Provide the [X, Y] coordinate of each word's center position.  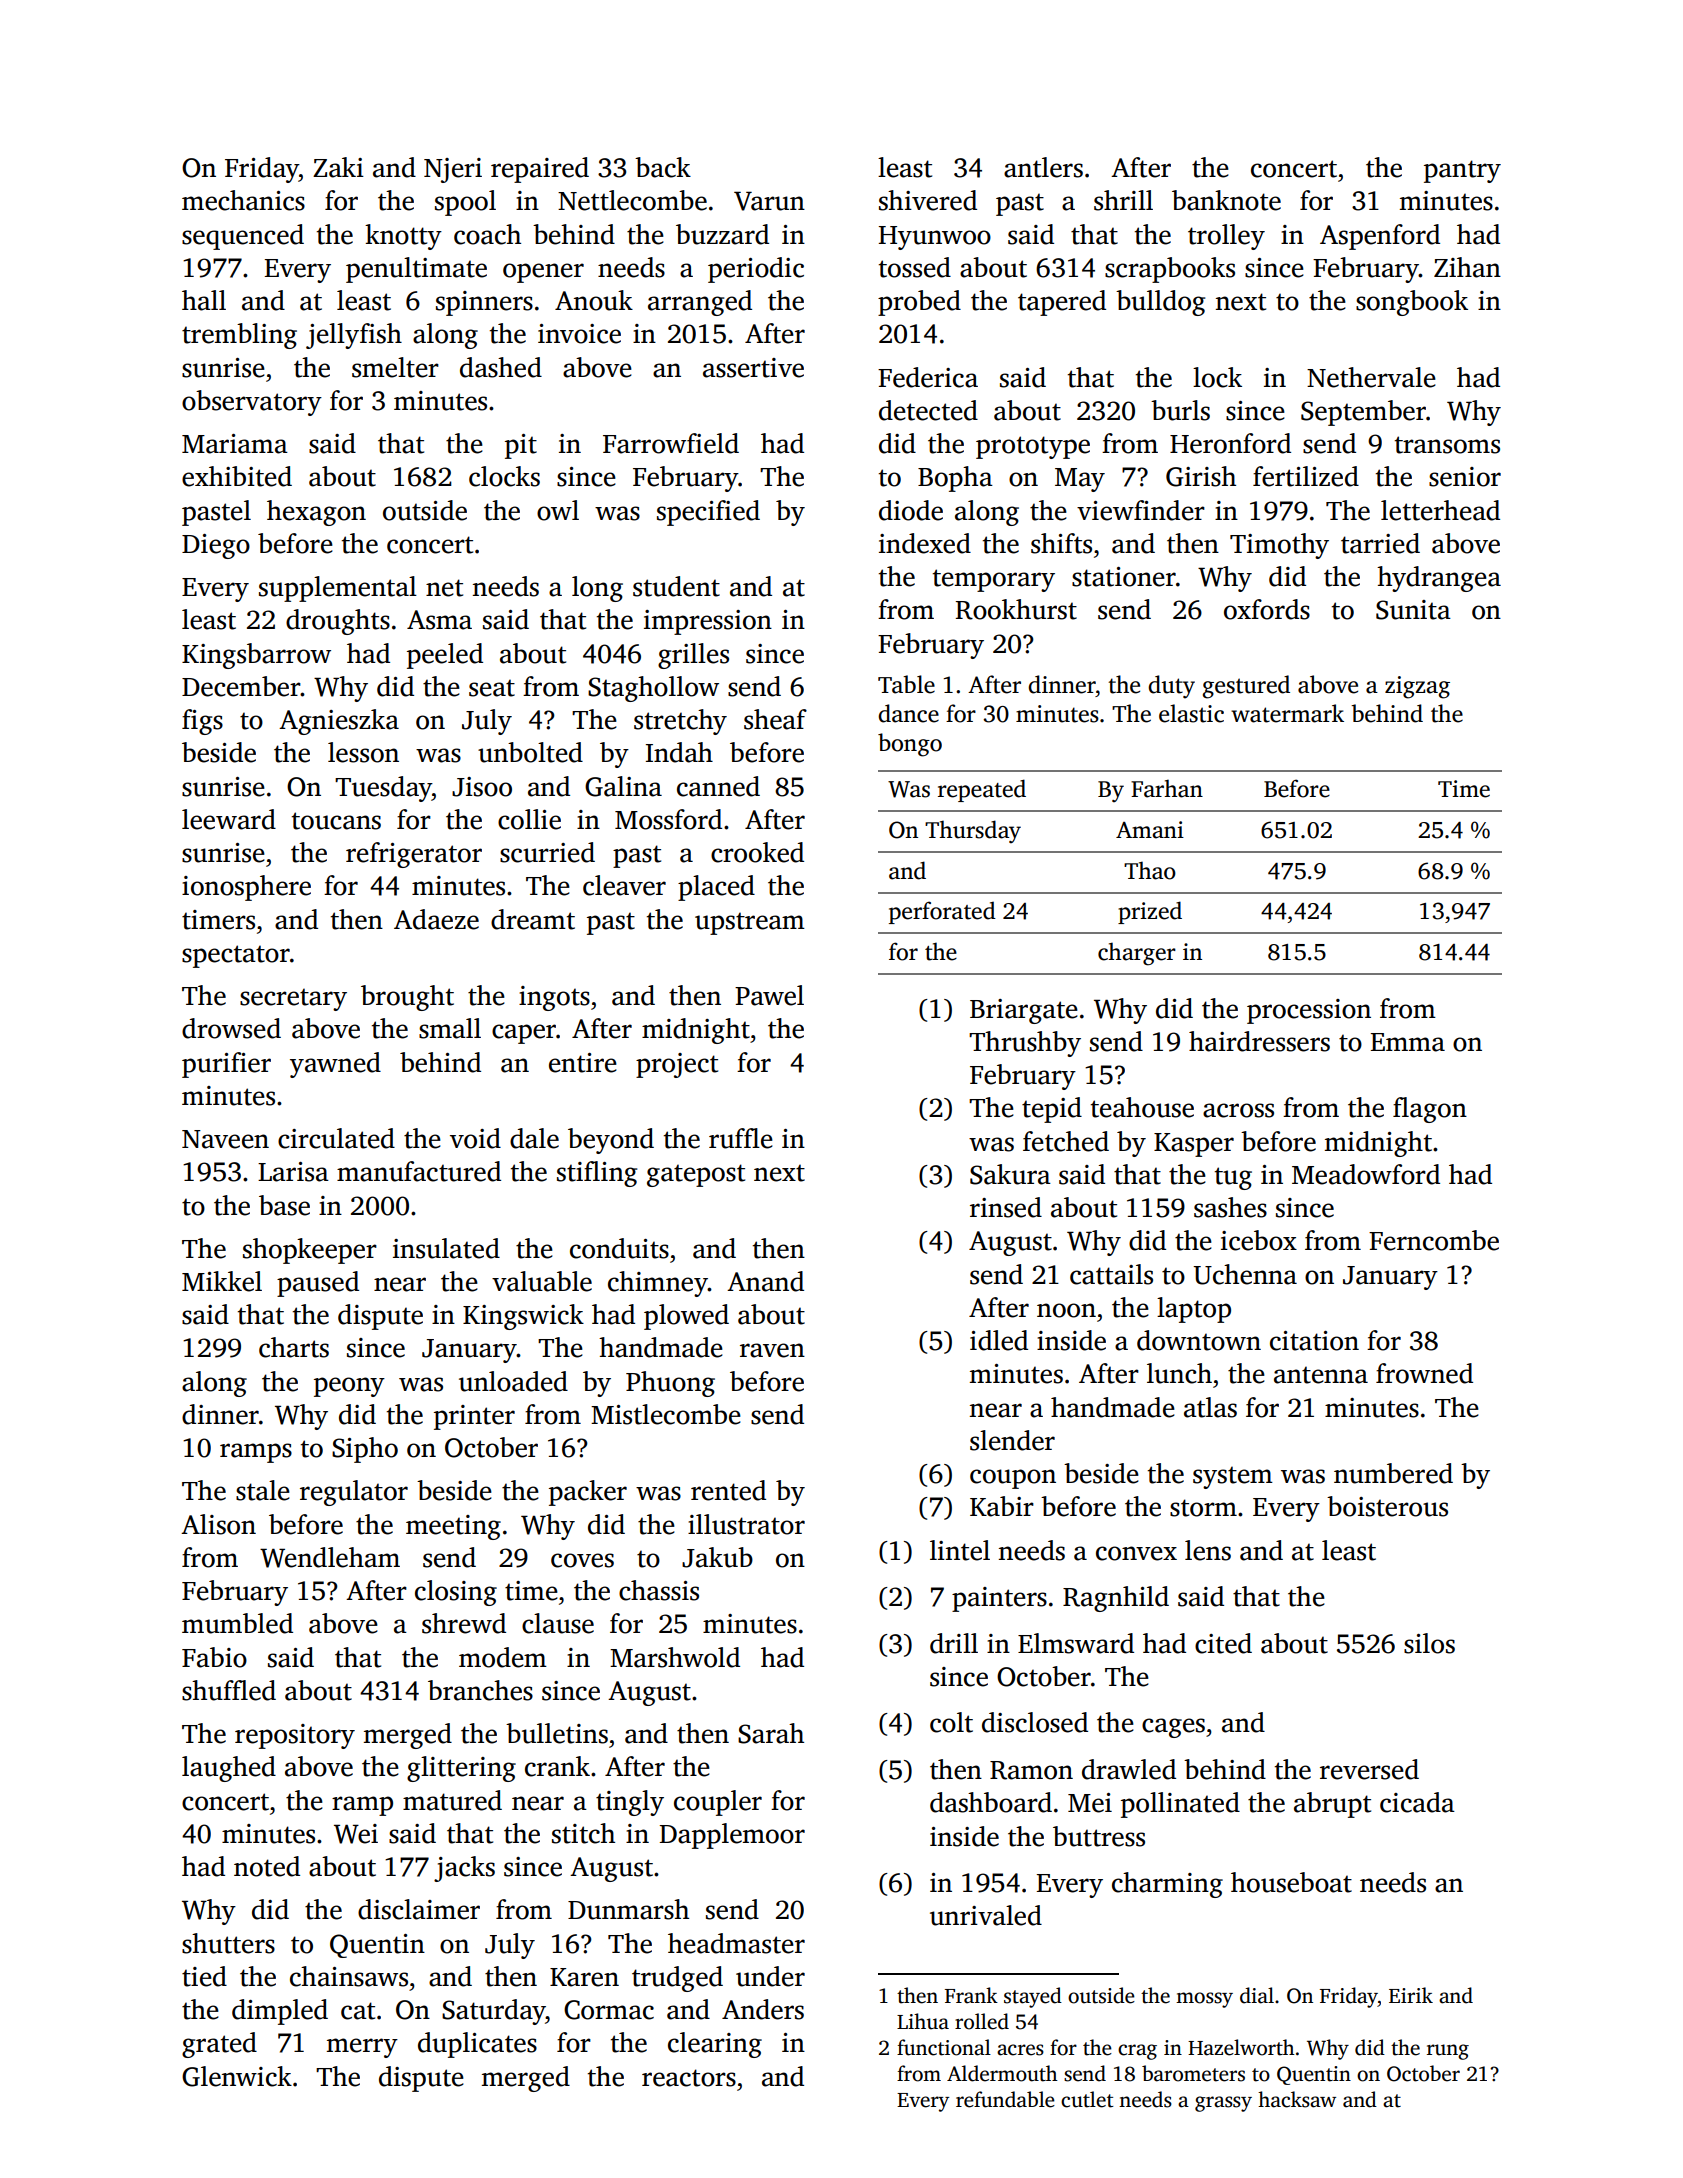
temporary [994, 580]
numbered [1393, 1473]
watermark [1287, 713]
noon [1066, 1310]
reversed [1369, 1769]
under [770, 1976]
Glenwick [237, 2076]
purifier [226, 1065]
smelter [395, 367]
